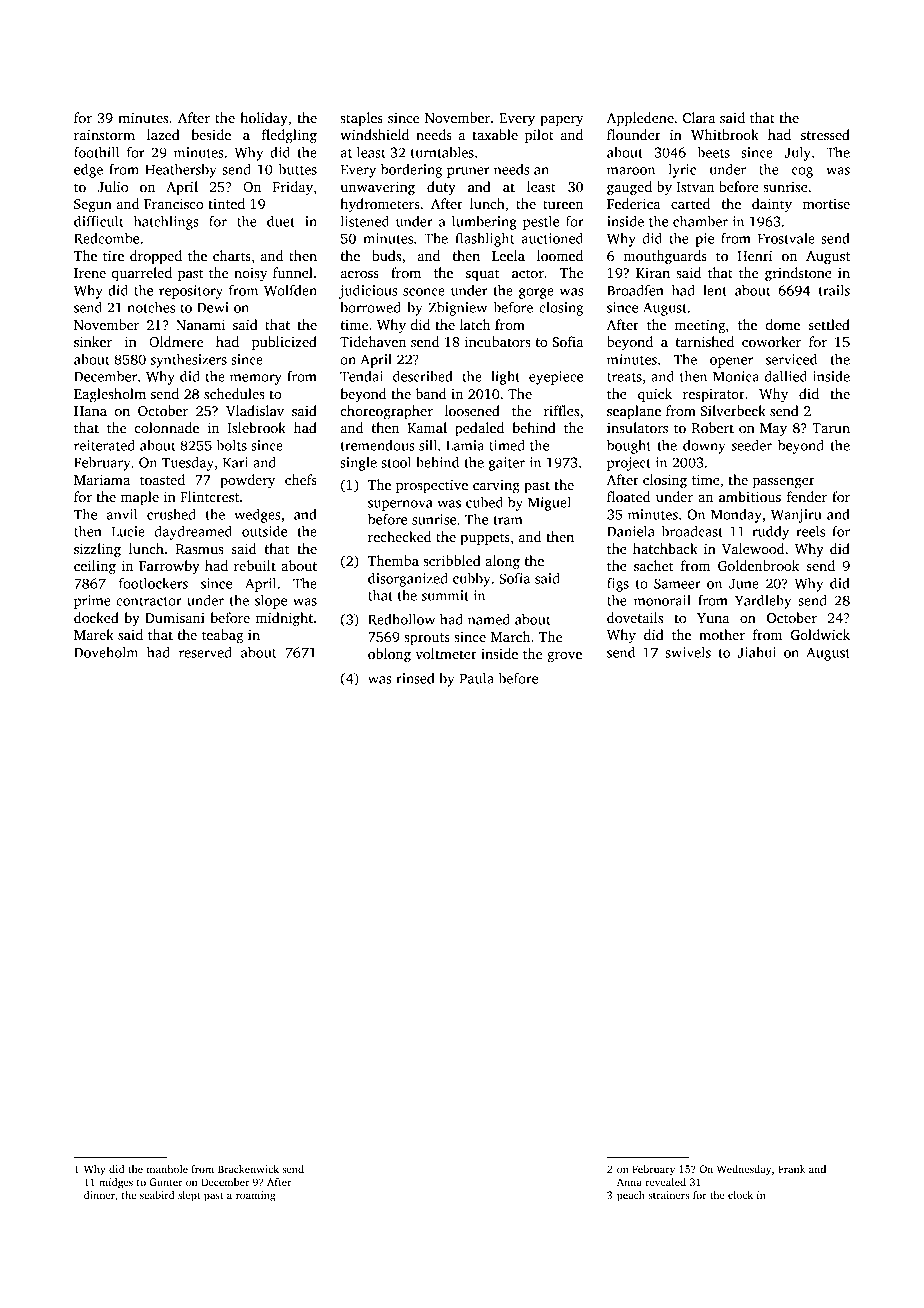 The width and height of the page is (924, 1308). What do you see at coordinates (104, 135) in the page?
I see `rainstorm` at bounding box center [104, 135].
